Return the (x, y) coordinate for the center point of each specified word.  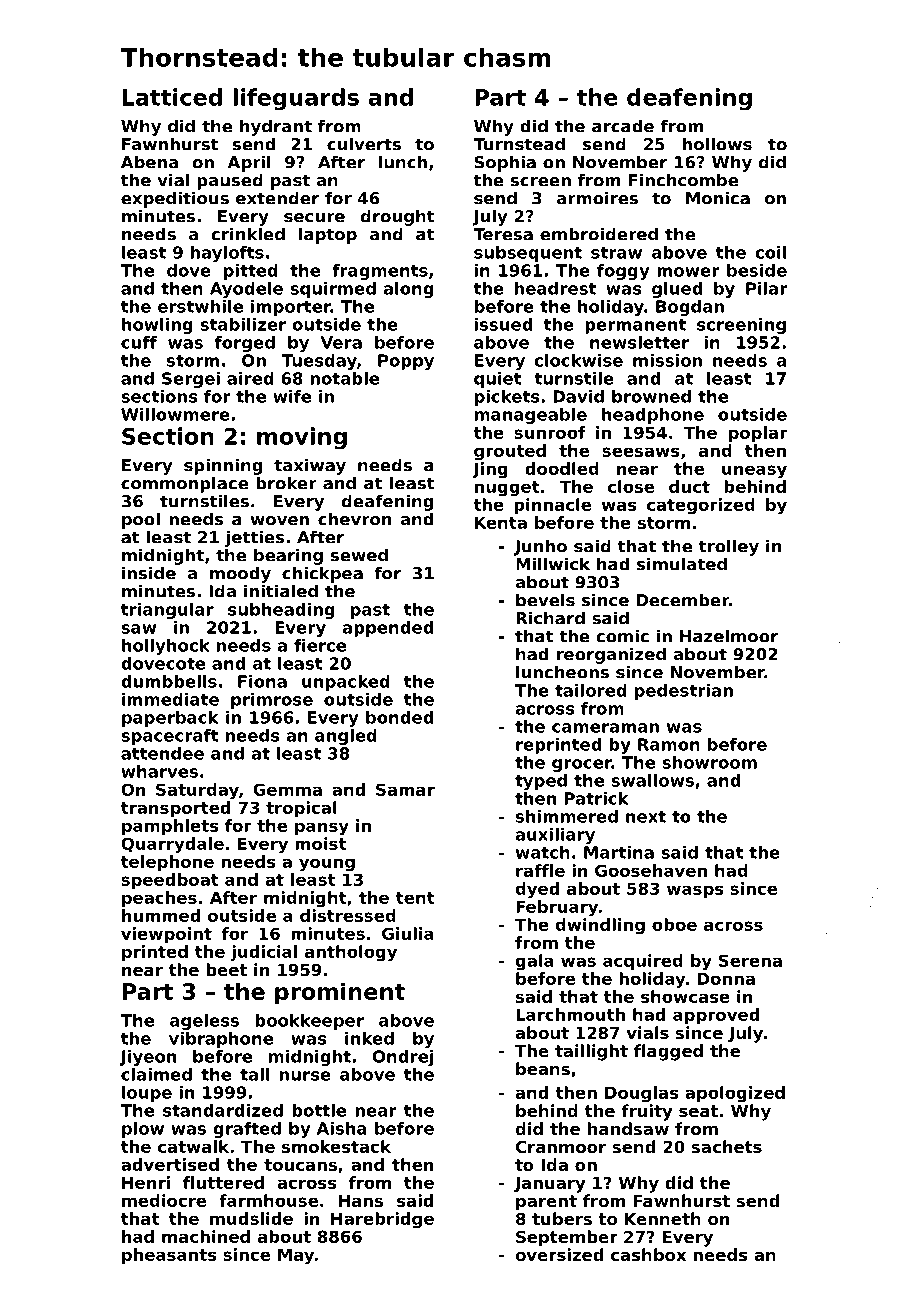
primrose (272, 701)
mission (667, 360)
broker (286, 483)
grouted (510, 452)
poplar (758, 434)
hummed (161, 915)
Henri (146, 1182)
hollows (717, 144)
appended (387, 629)
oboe (674, 924)
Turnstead (519, 144)
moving (302, 438)
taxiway (310, 466)
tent (415, 898)
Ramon (669, 744)
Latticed (172, 97)
